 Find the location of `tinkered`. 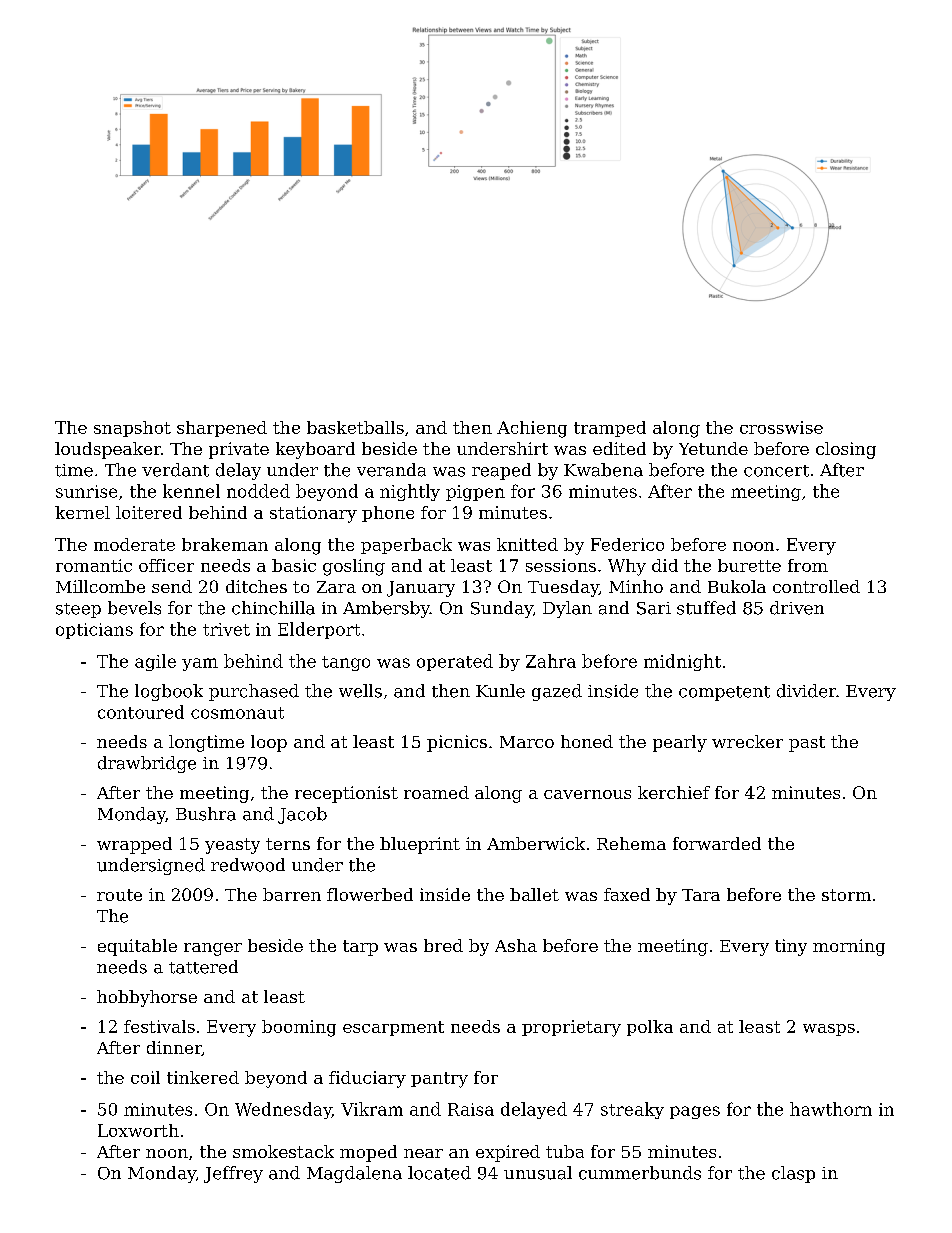

tinkered is located at coordinates (203, 1077).
